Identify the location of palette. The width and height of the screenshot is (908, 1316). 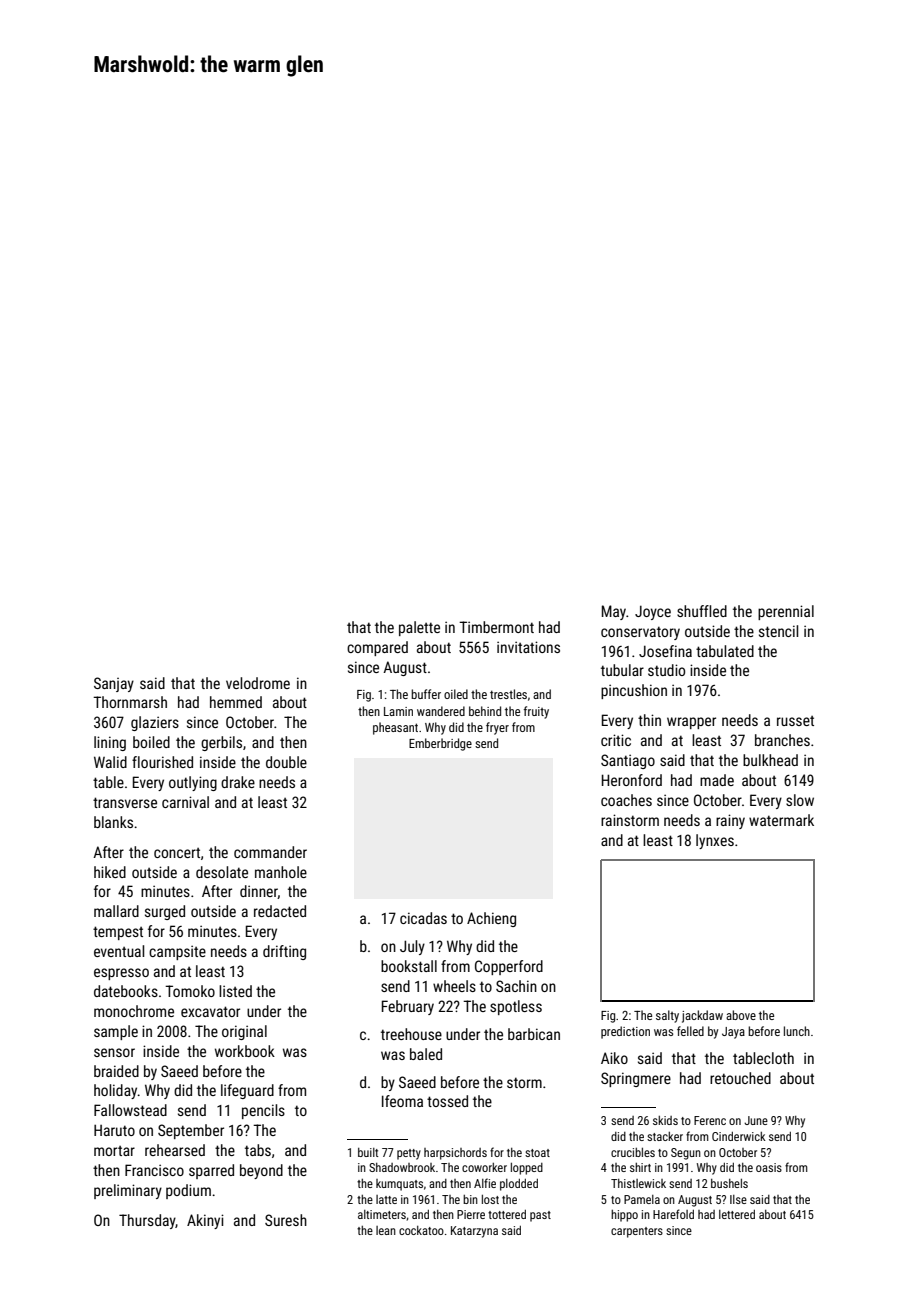
(419, 628).
